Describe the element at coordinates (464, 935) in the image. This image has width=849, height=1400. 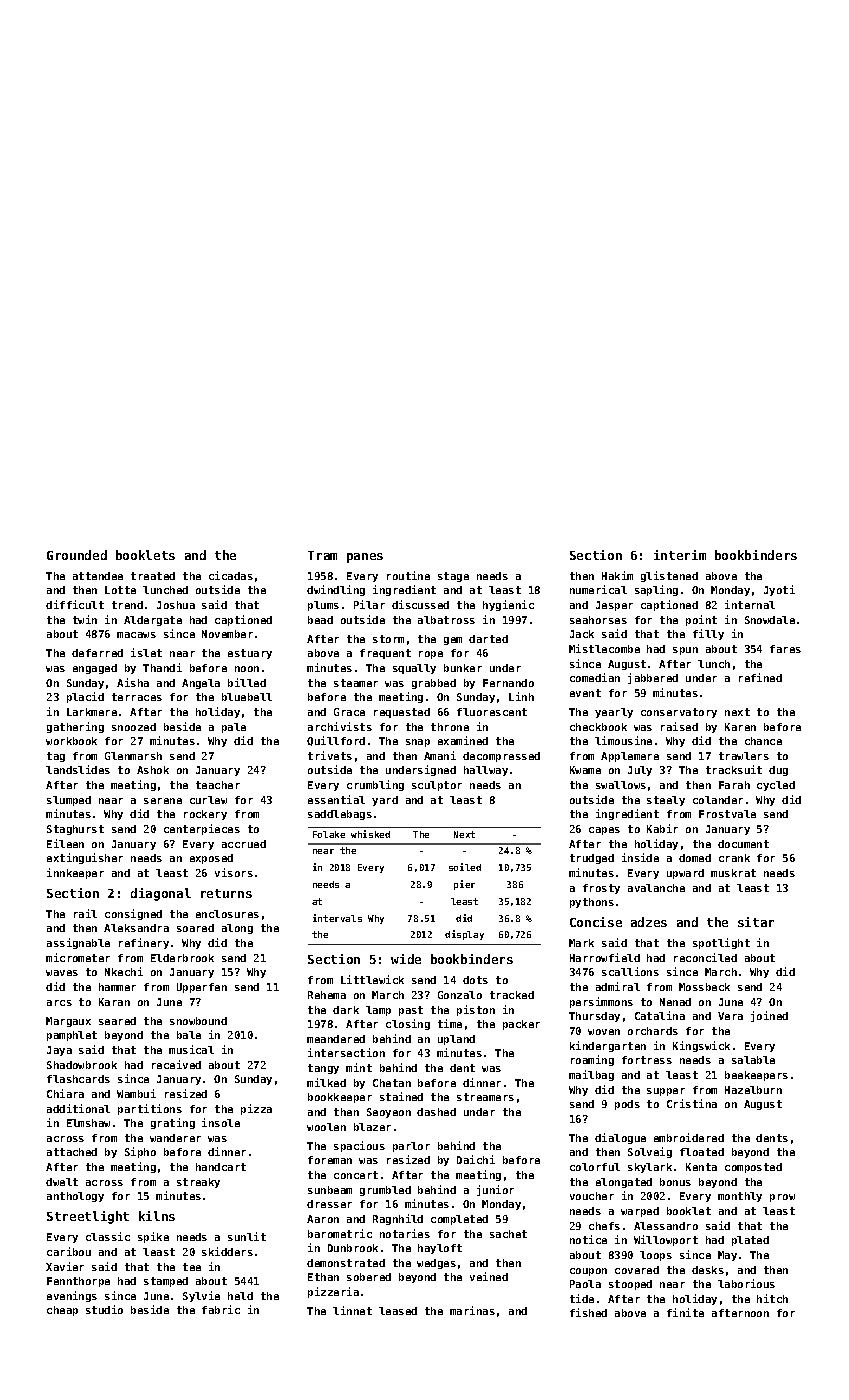
I see `display` at that location.
